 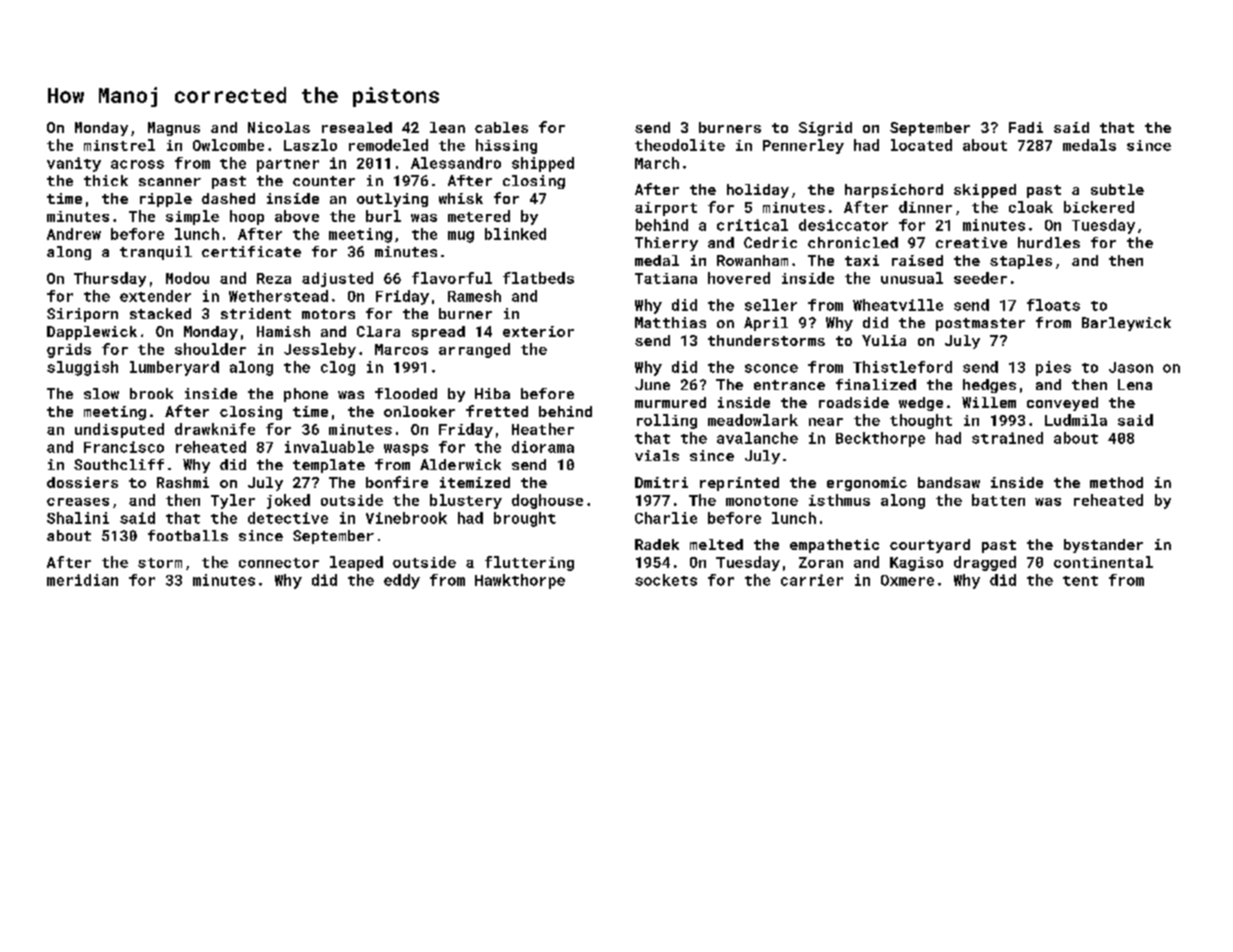 I want to click on meridian, so click(x=82, y=580).
